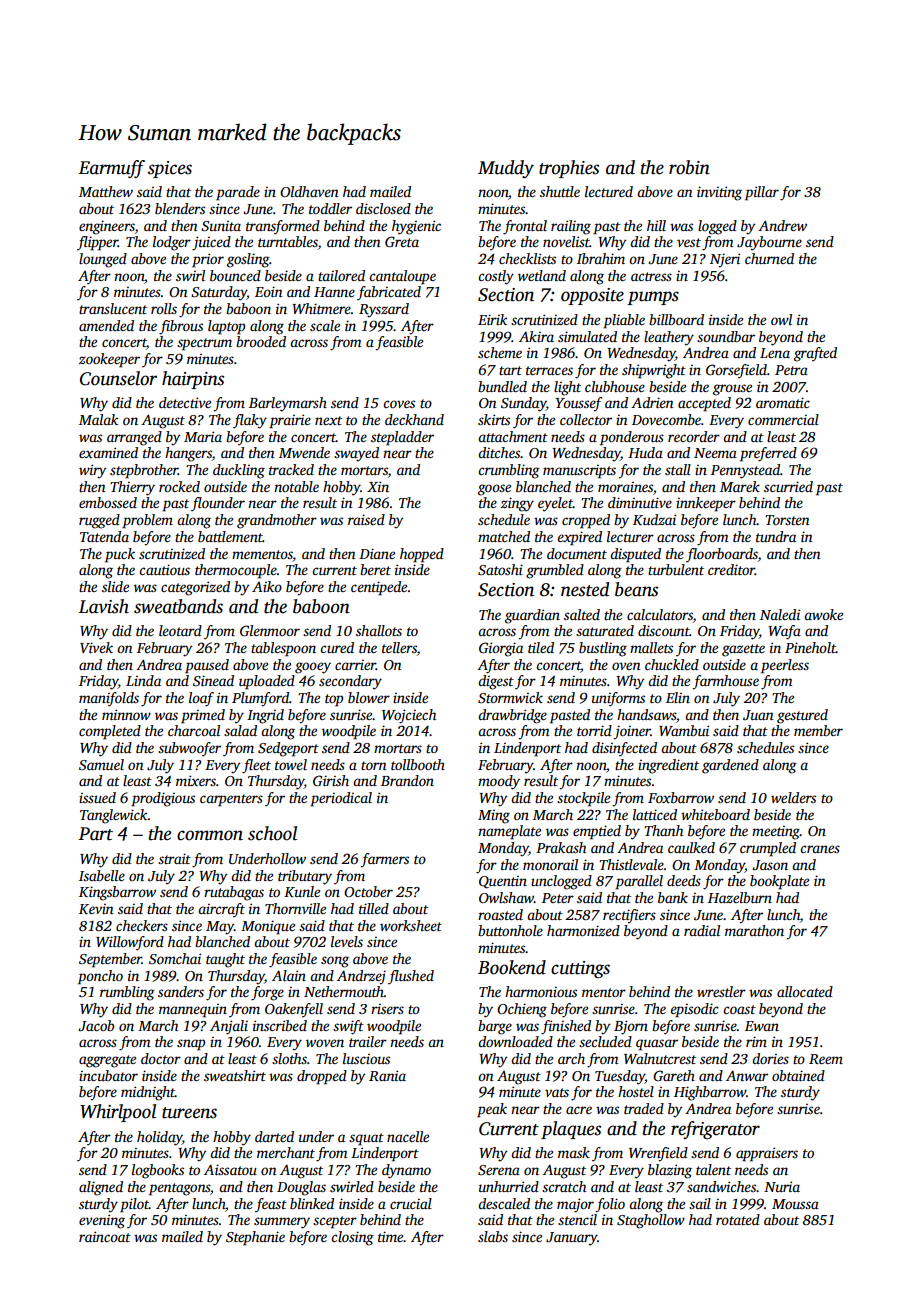 The width and height of the screenshot is (924, 1308). What do you see at coordinates (383, 208) in the screenshot?
I see `disclosed` at bounding box center [383, 208].
